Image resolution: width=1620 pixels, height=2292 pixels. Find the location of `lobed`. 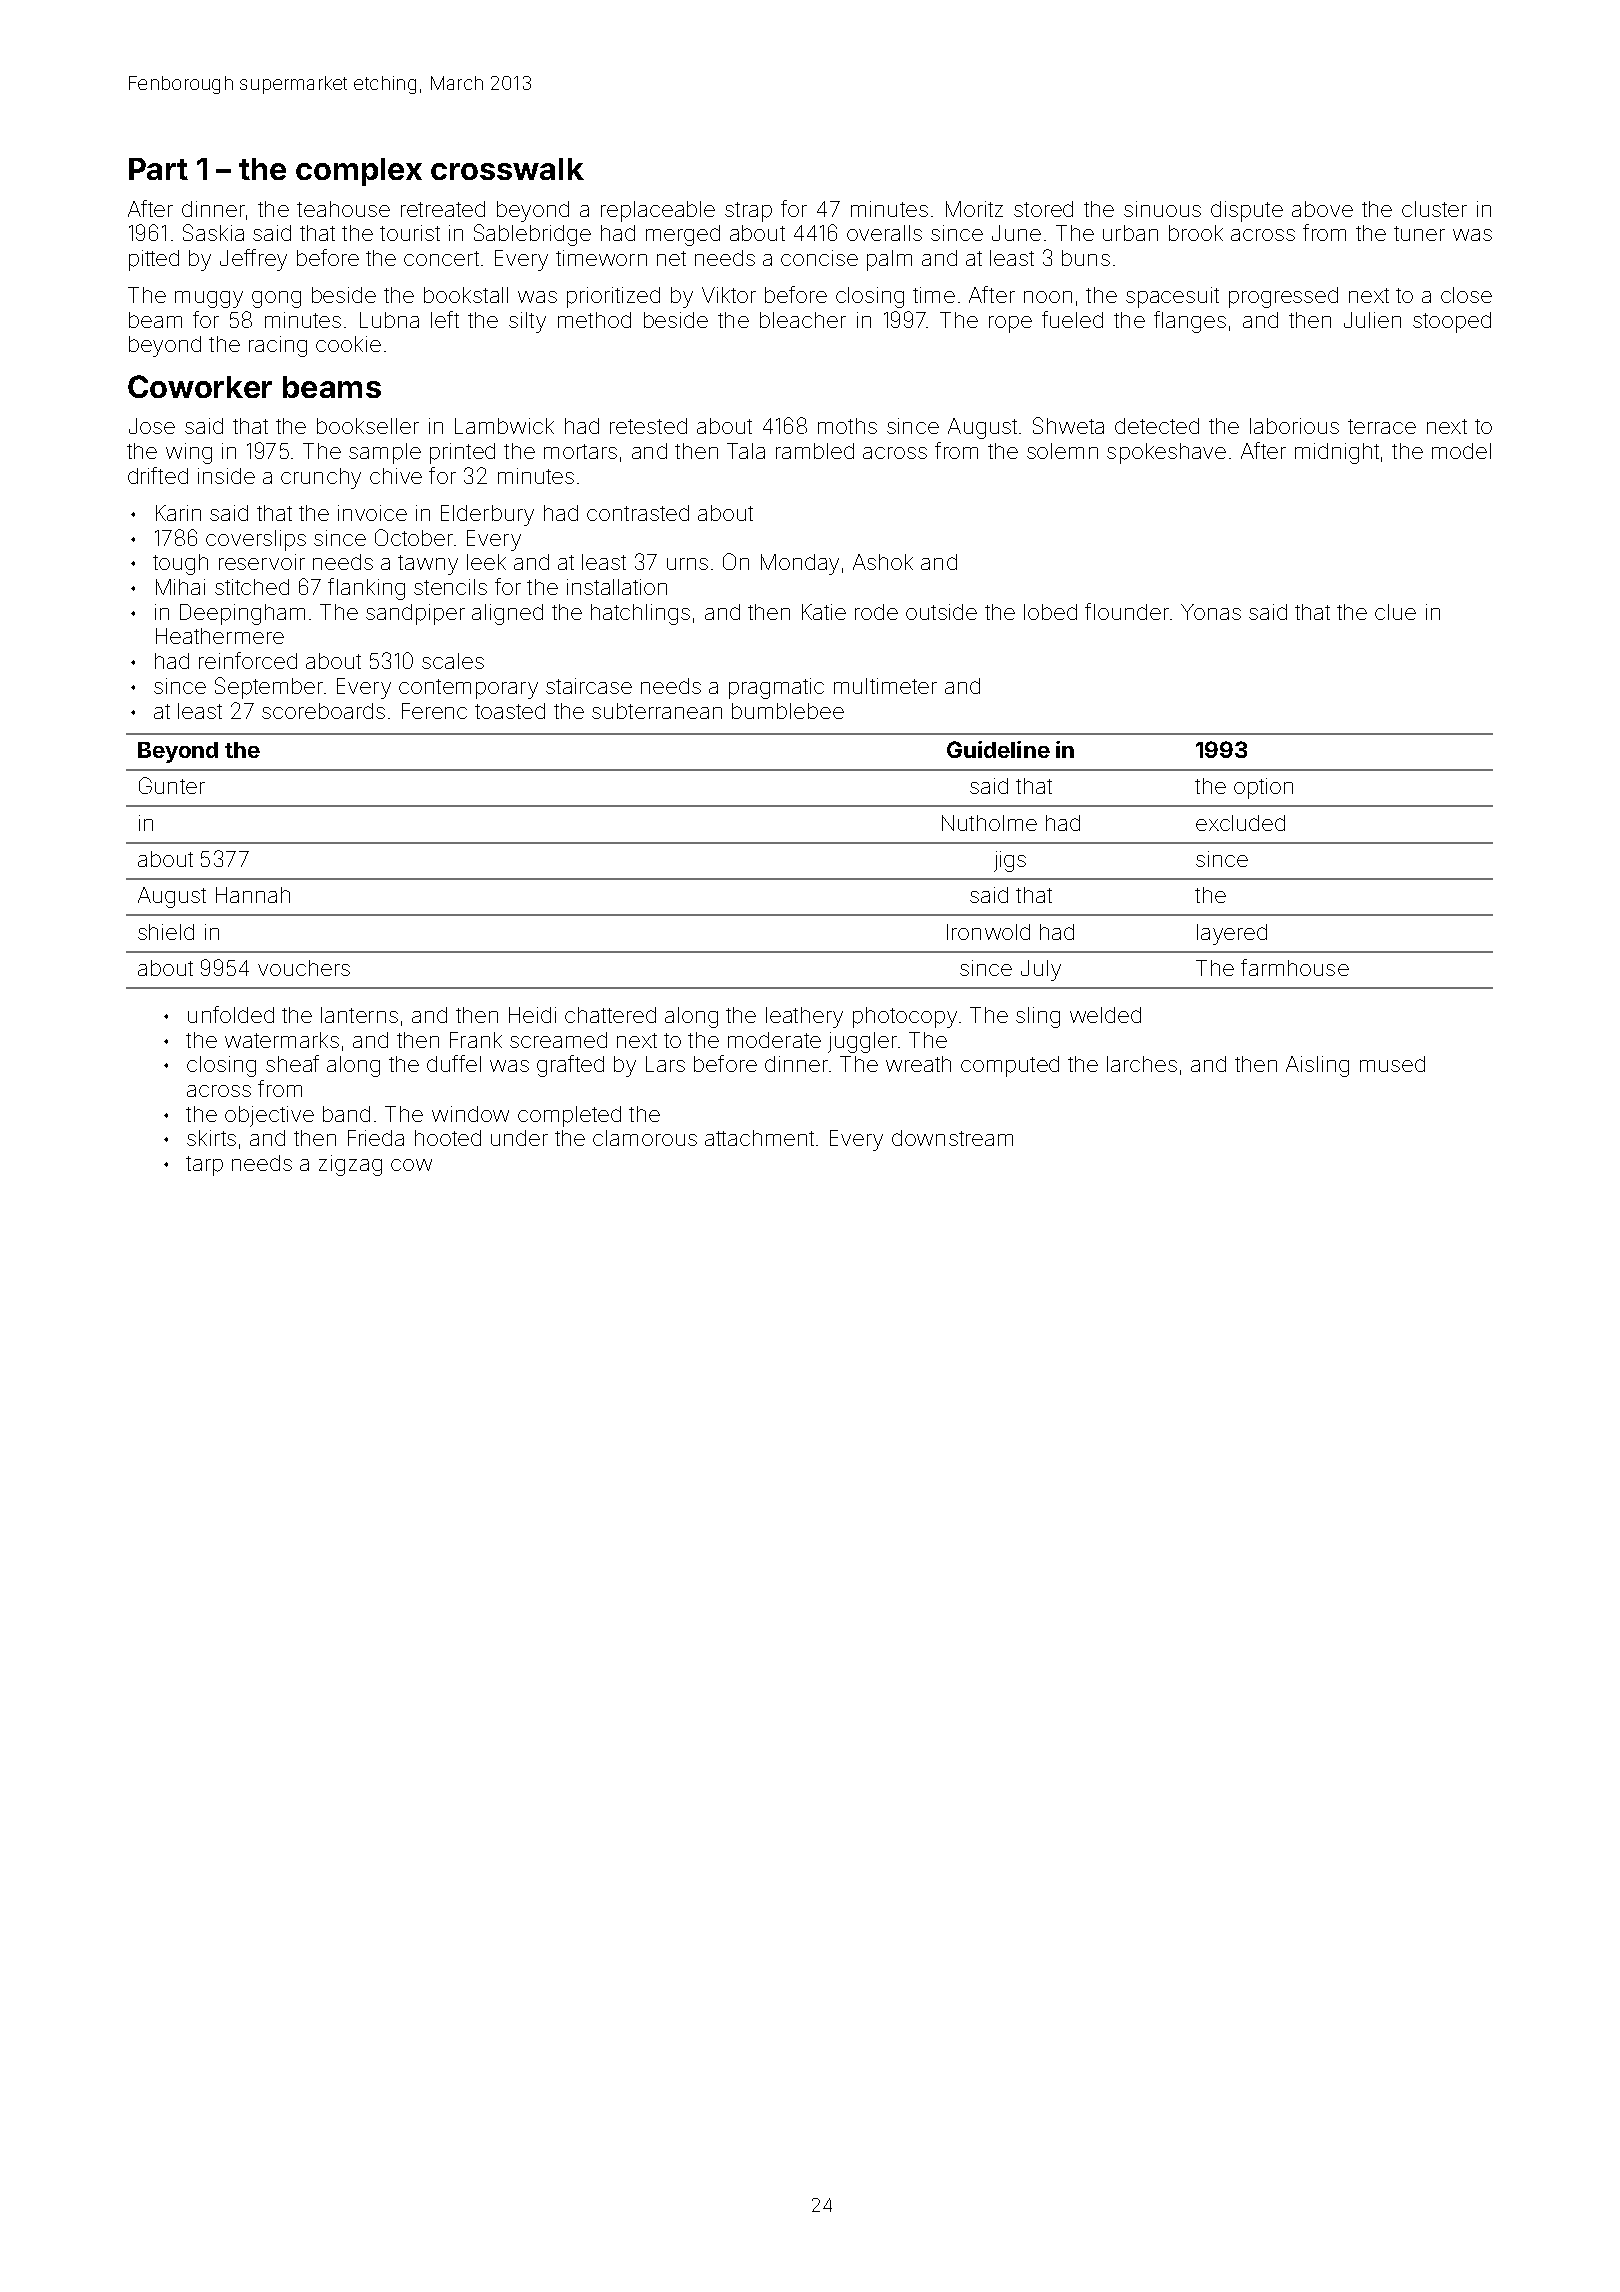

lobed is located at coordinates (1050, 612).
